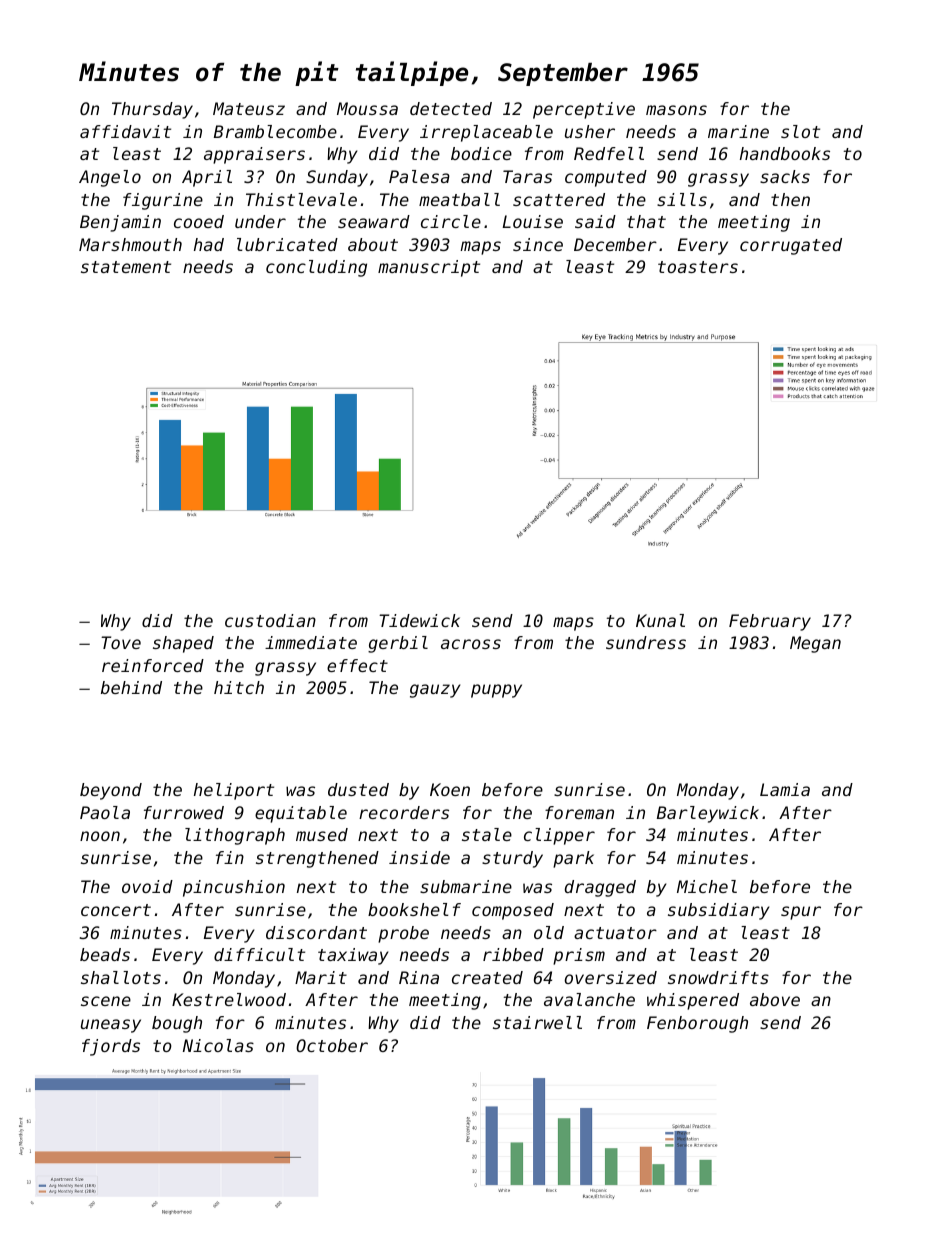  Describe the element at coordinates (367, 108) in the image. I see `Moussa` at that location.
